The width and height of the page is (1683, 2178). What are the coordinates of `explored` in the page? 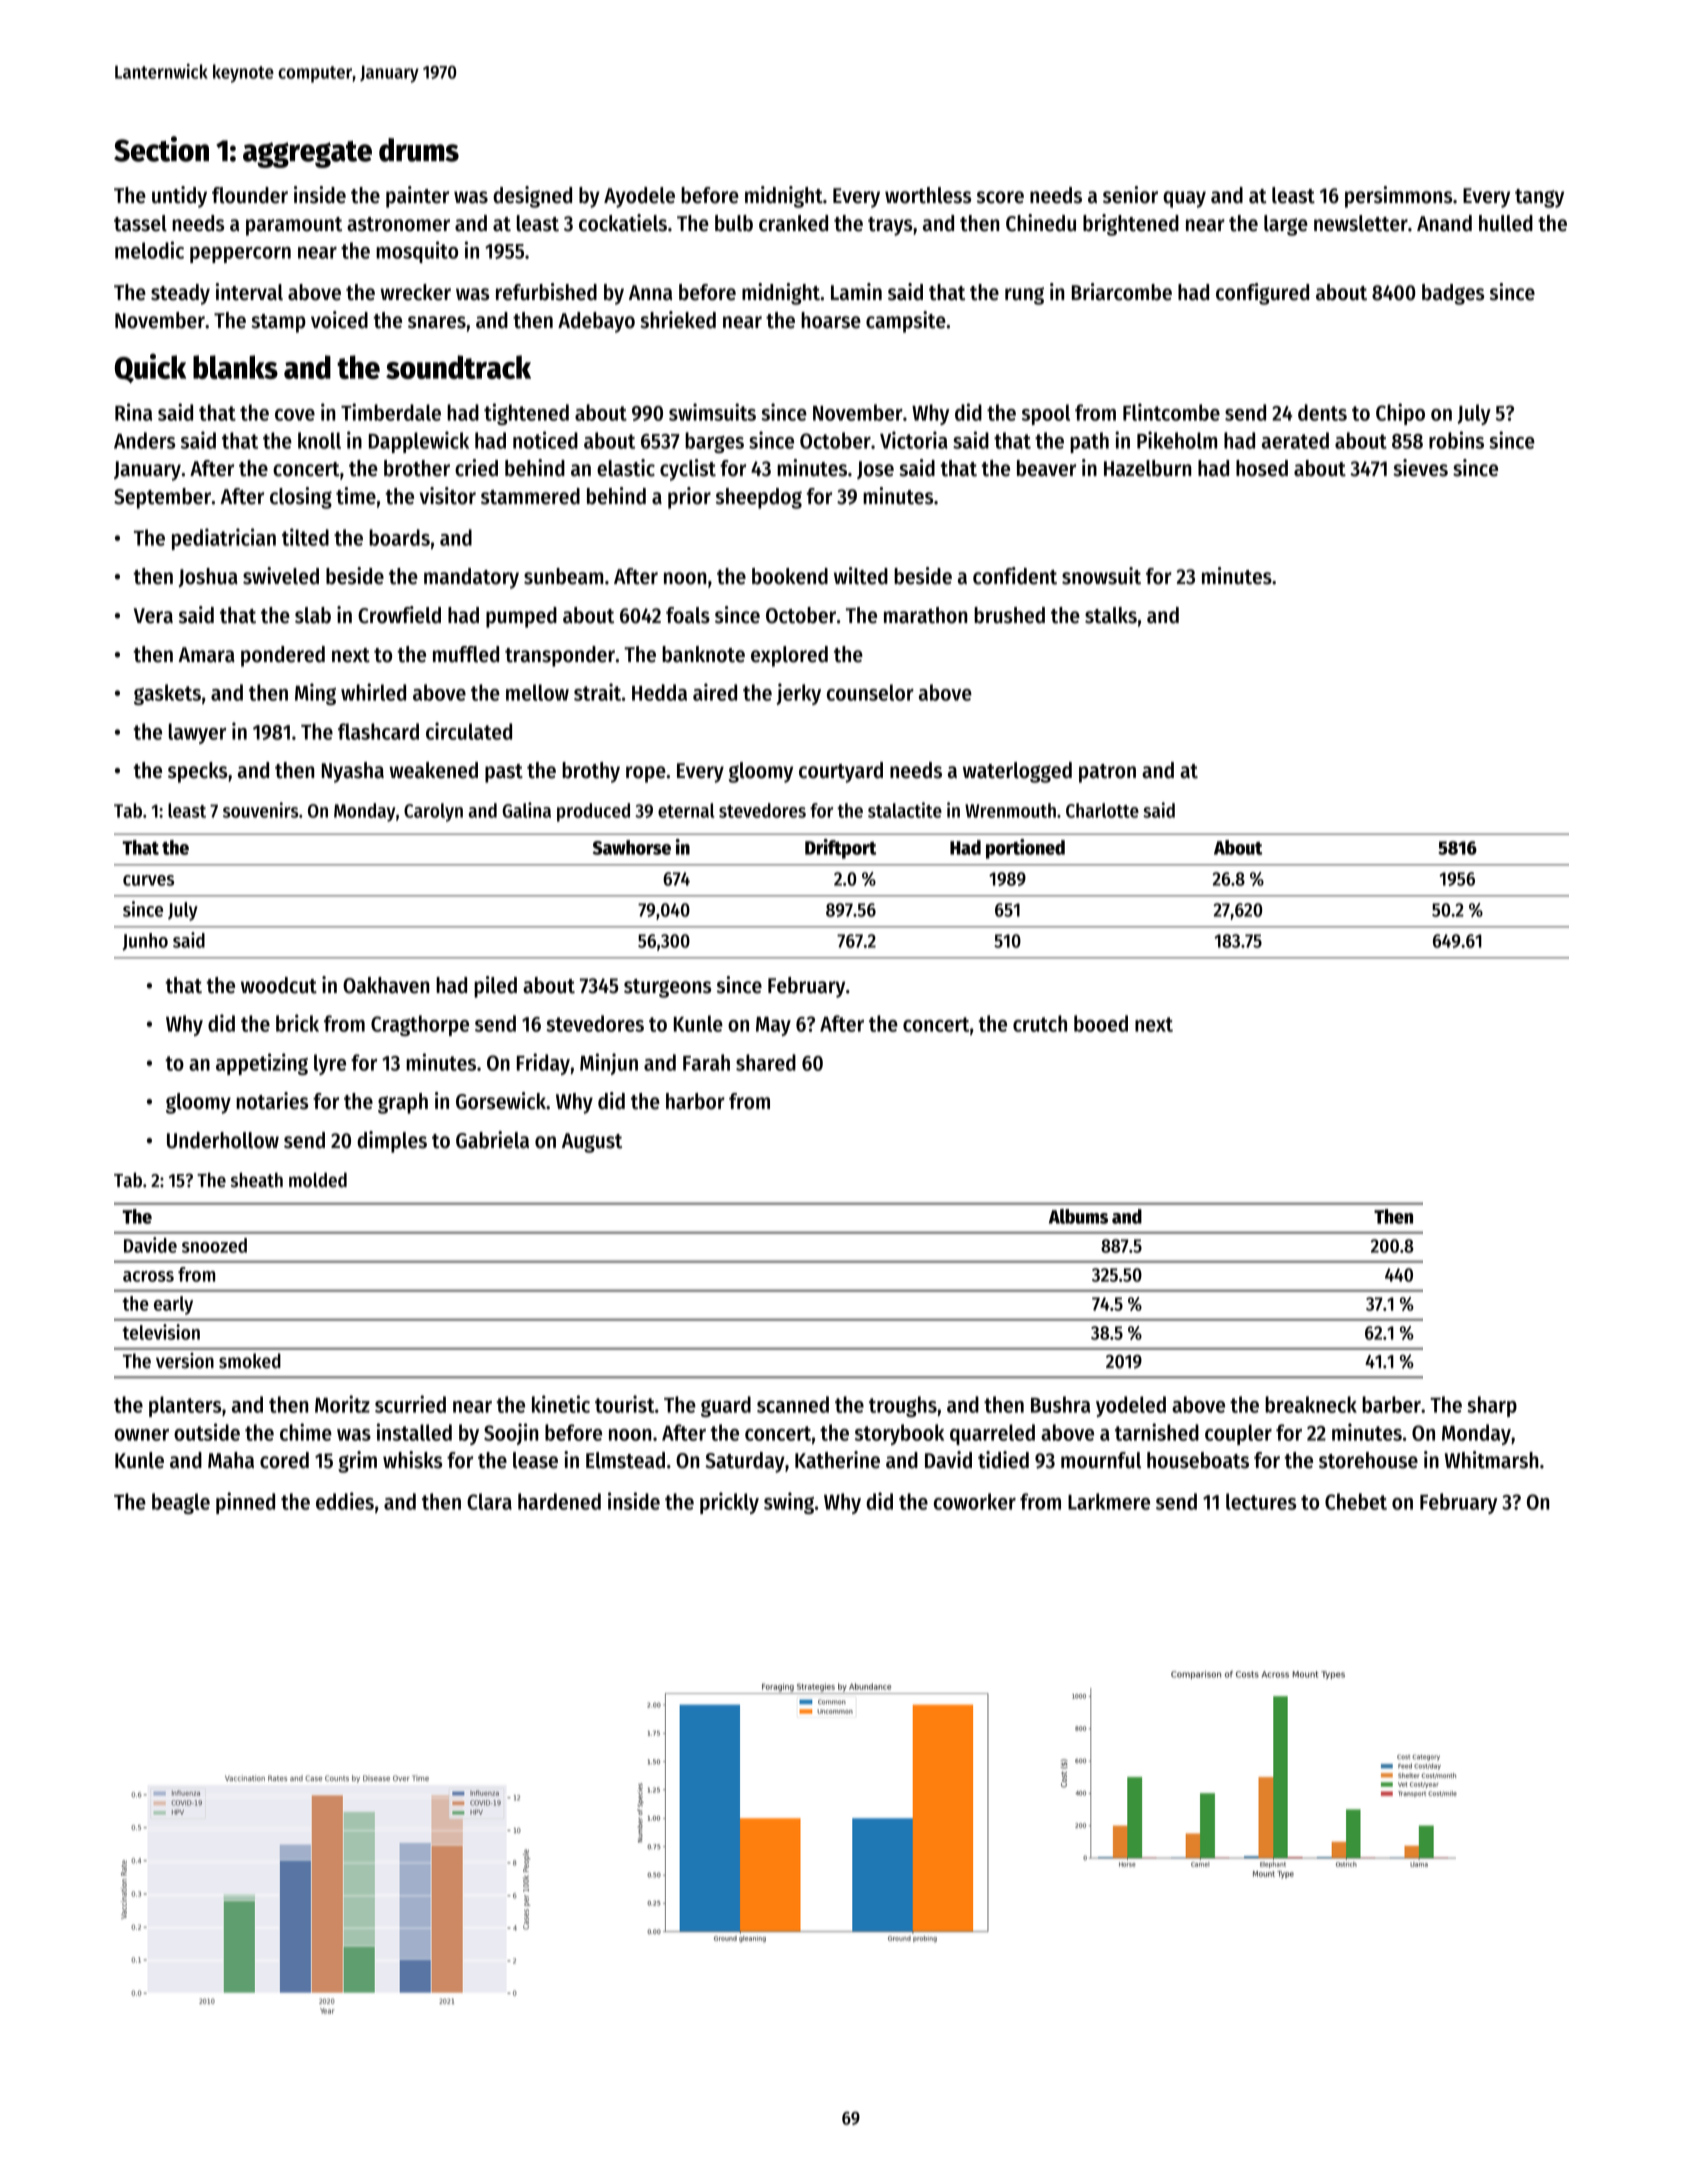 It's located at (789, 656).
